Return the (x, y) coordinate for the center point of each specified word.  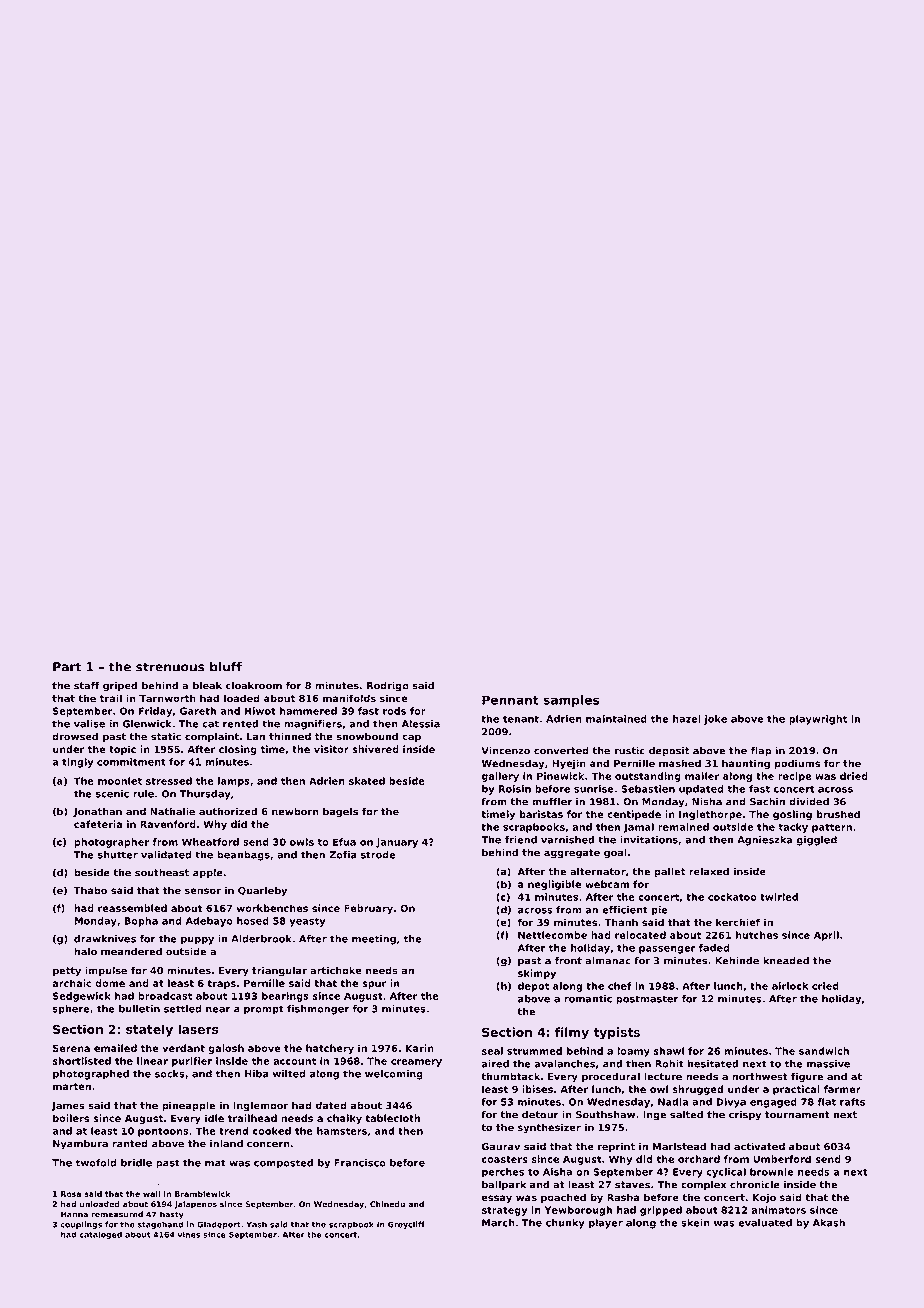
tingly (77, 763)
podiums (797, 764)
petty (67, 972)
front (568, 961)
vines (189, 1234)
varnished (567, 840)
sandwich (824, 1051)
